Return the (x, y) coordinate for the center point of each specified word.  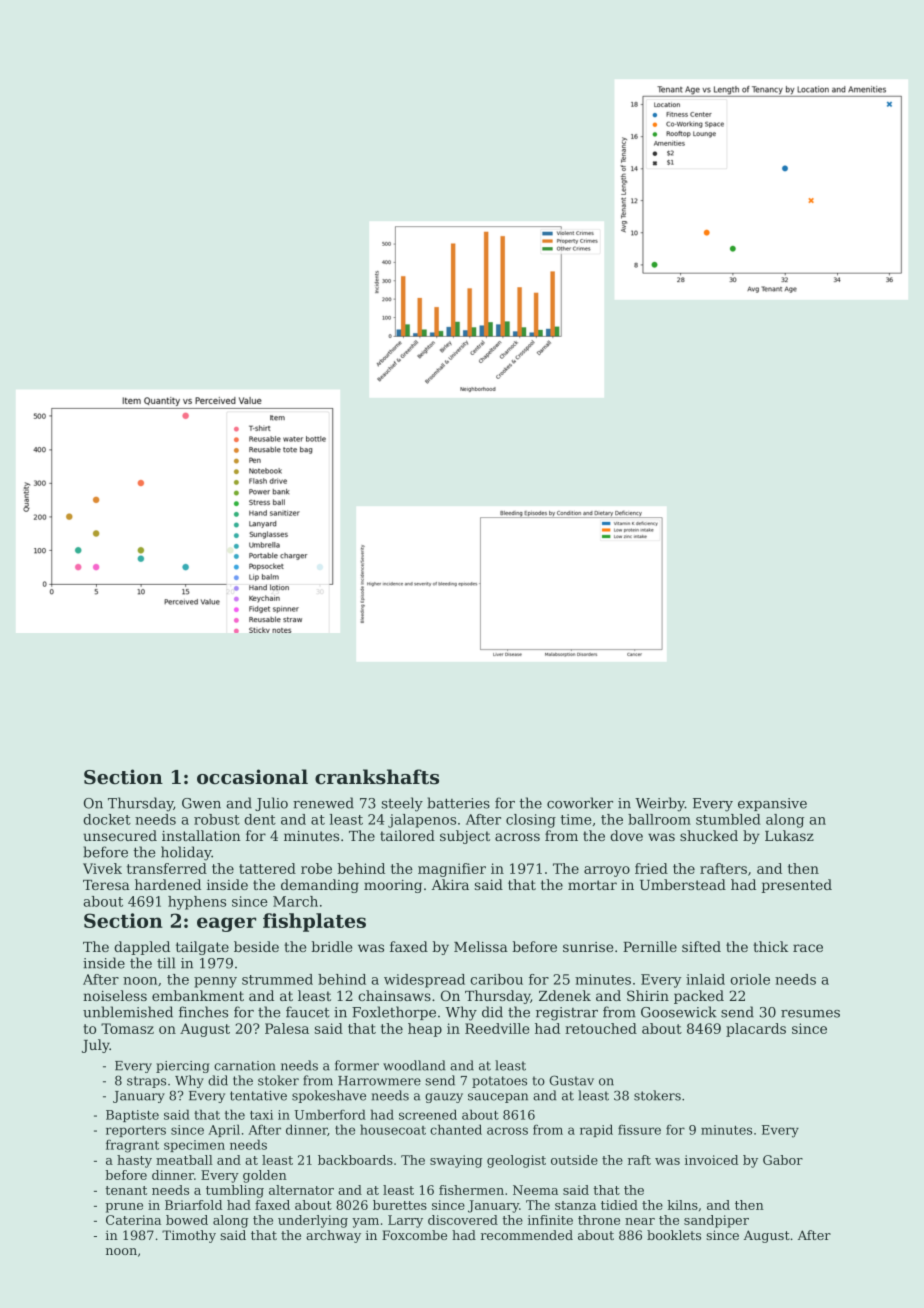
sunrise (588, 947)
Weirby (660, 804)
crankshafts (377, 777)
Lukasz (789, 835)
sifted (701, 946)
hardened (168, 884)
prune (124, 1208)
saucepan (498, 1098)
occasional (252, 777)
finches (203, 1012)
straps (146, 1082)
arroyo (607, 871)
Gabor (783, 1160)
